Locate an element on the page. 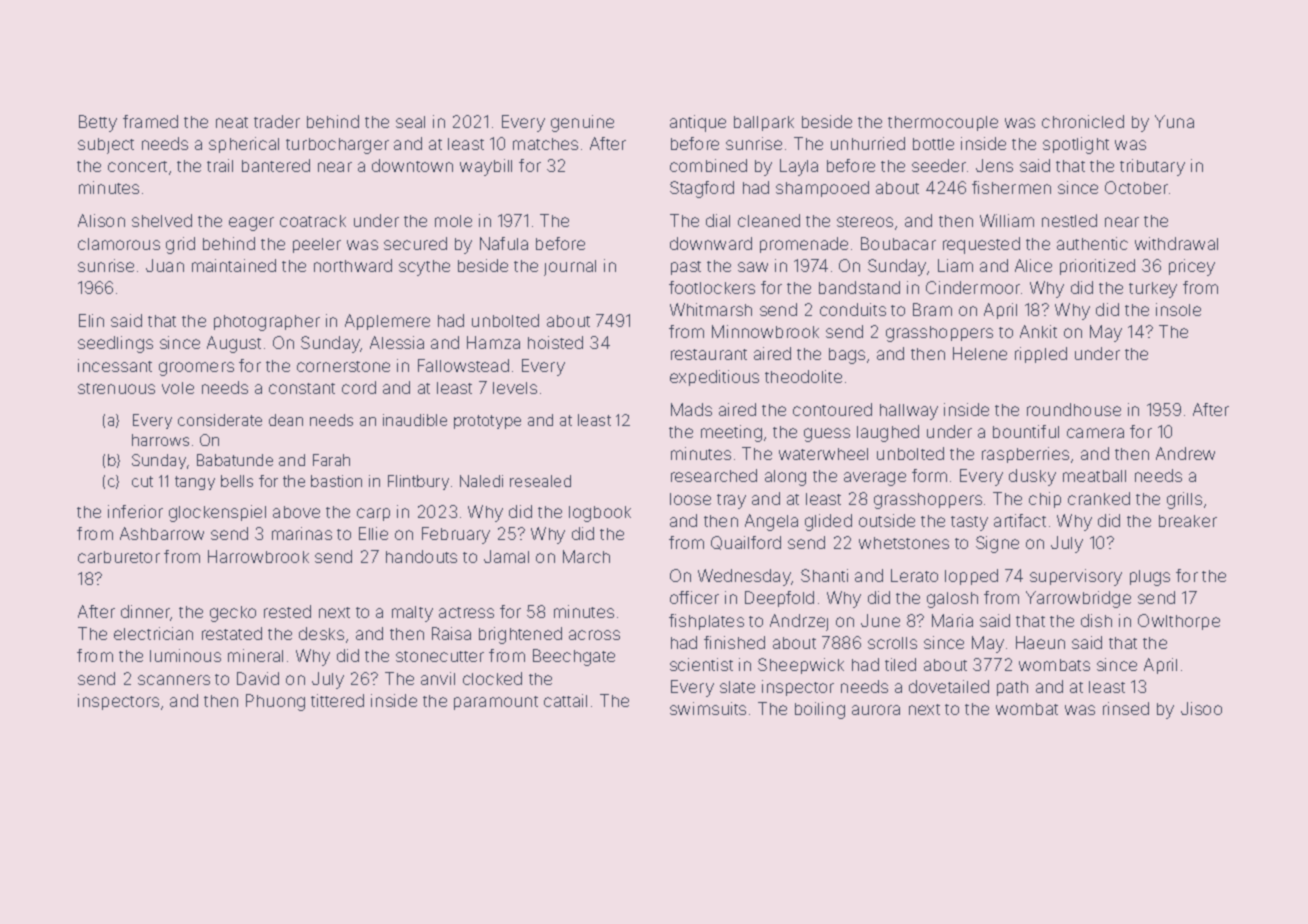 The width and height of the document is (1308, 924). genuine is located at coordinates (582, 123).
